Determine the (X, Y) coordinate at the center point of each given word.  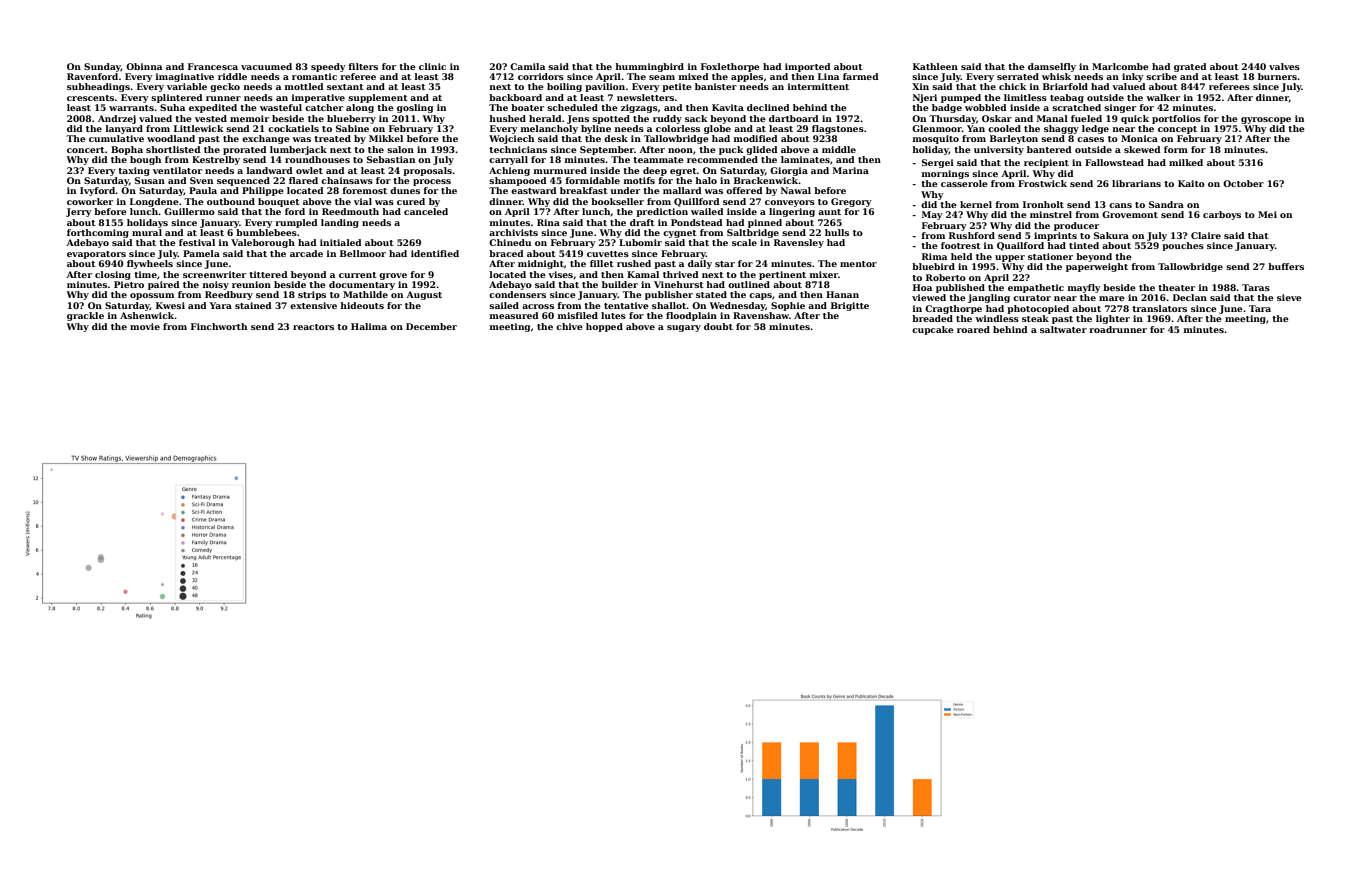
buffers (1286, 266)
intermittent (818, 86)
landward (270, 170)
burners (1277, 76)
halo (706, 180)
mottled (304, 86)
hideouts (362, 305)
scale (744, 242)
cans (1120, 205)
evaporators (96, 255)
